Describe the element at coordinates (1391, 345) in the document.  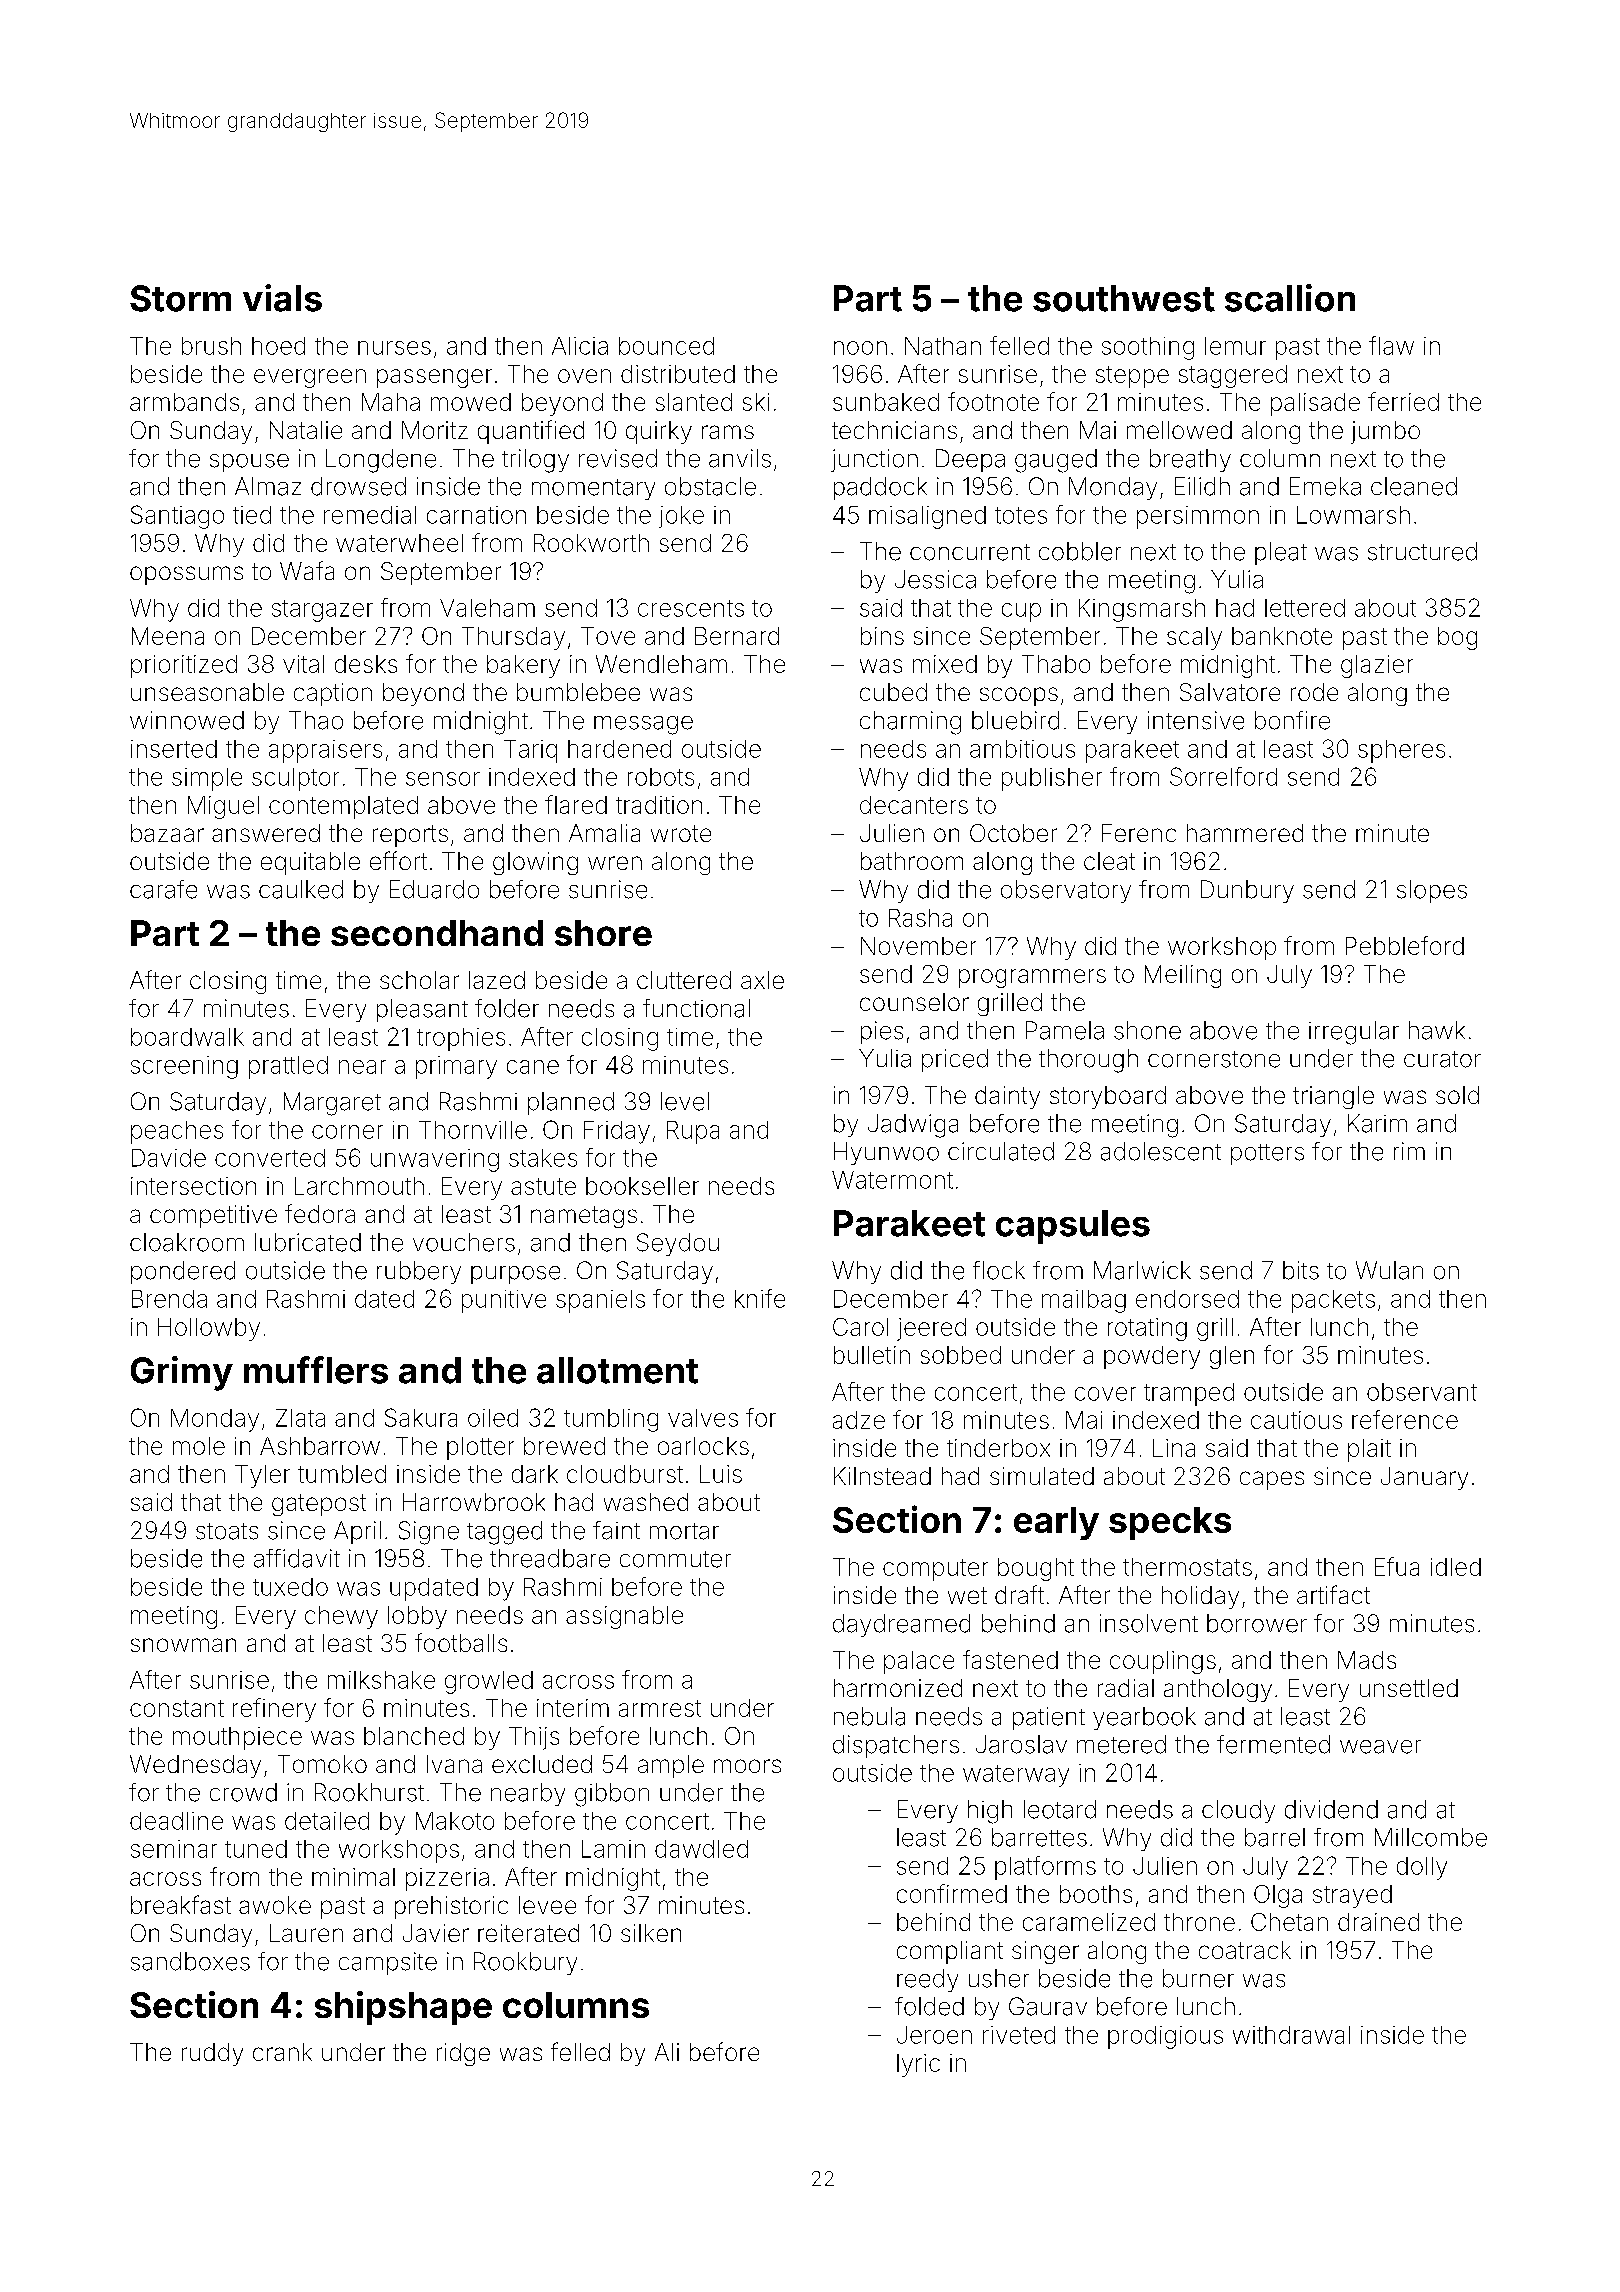
I see `flaw` at that location.
